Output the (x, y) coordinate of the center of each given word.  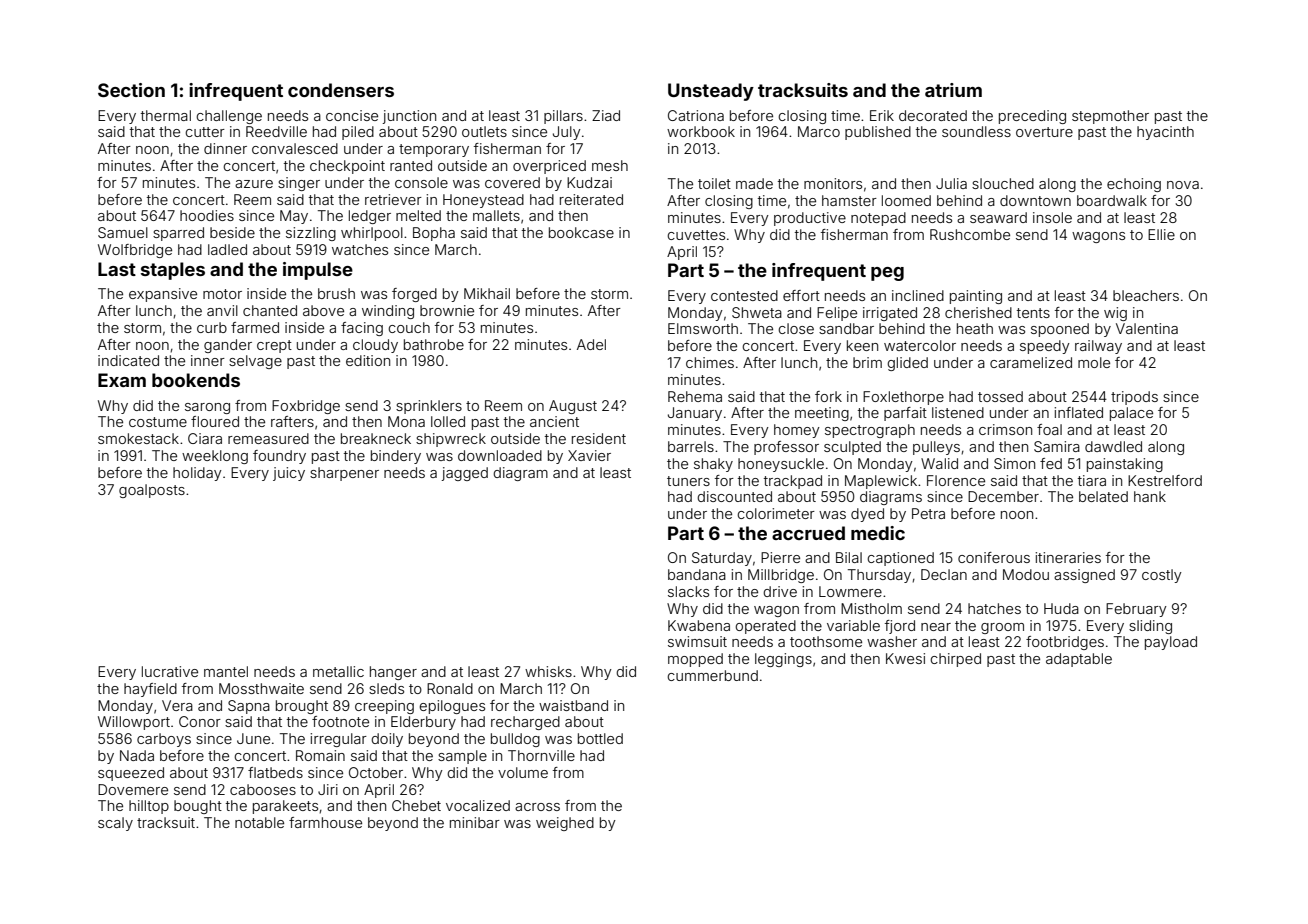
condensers (341, 90)
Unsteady (711, 92)
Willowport (134, 723)
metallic (338, 671)
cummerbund (712, 675)
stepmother (1110, 117)
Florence (956, 480)
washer (892, 641)
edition (368, 360)
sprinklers (429, 407)
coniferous (994, 557)
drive (780, 591)
